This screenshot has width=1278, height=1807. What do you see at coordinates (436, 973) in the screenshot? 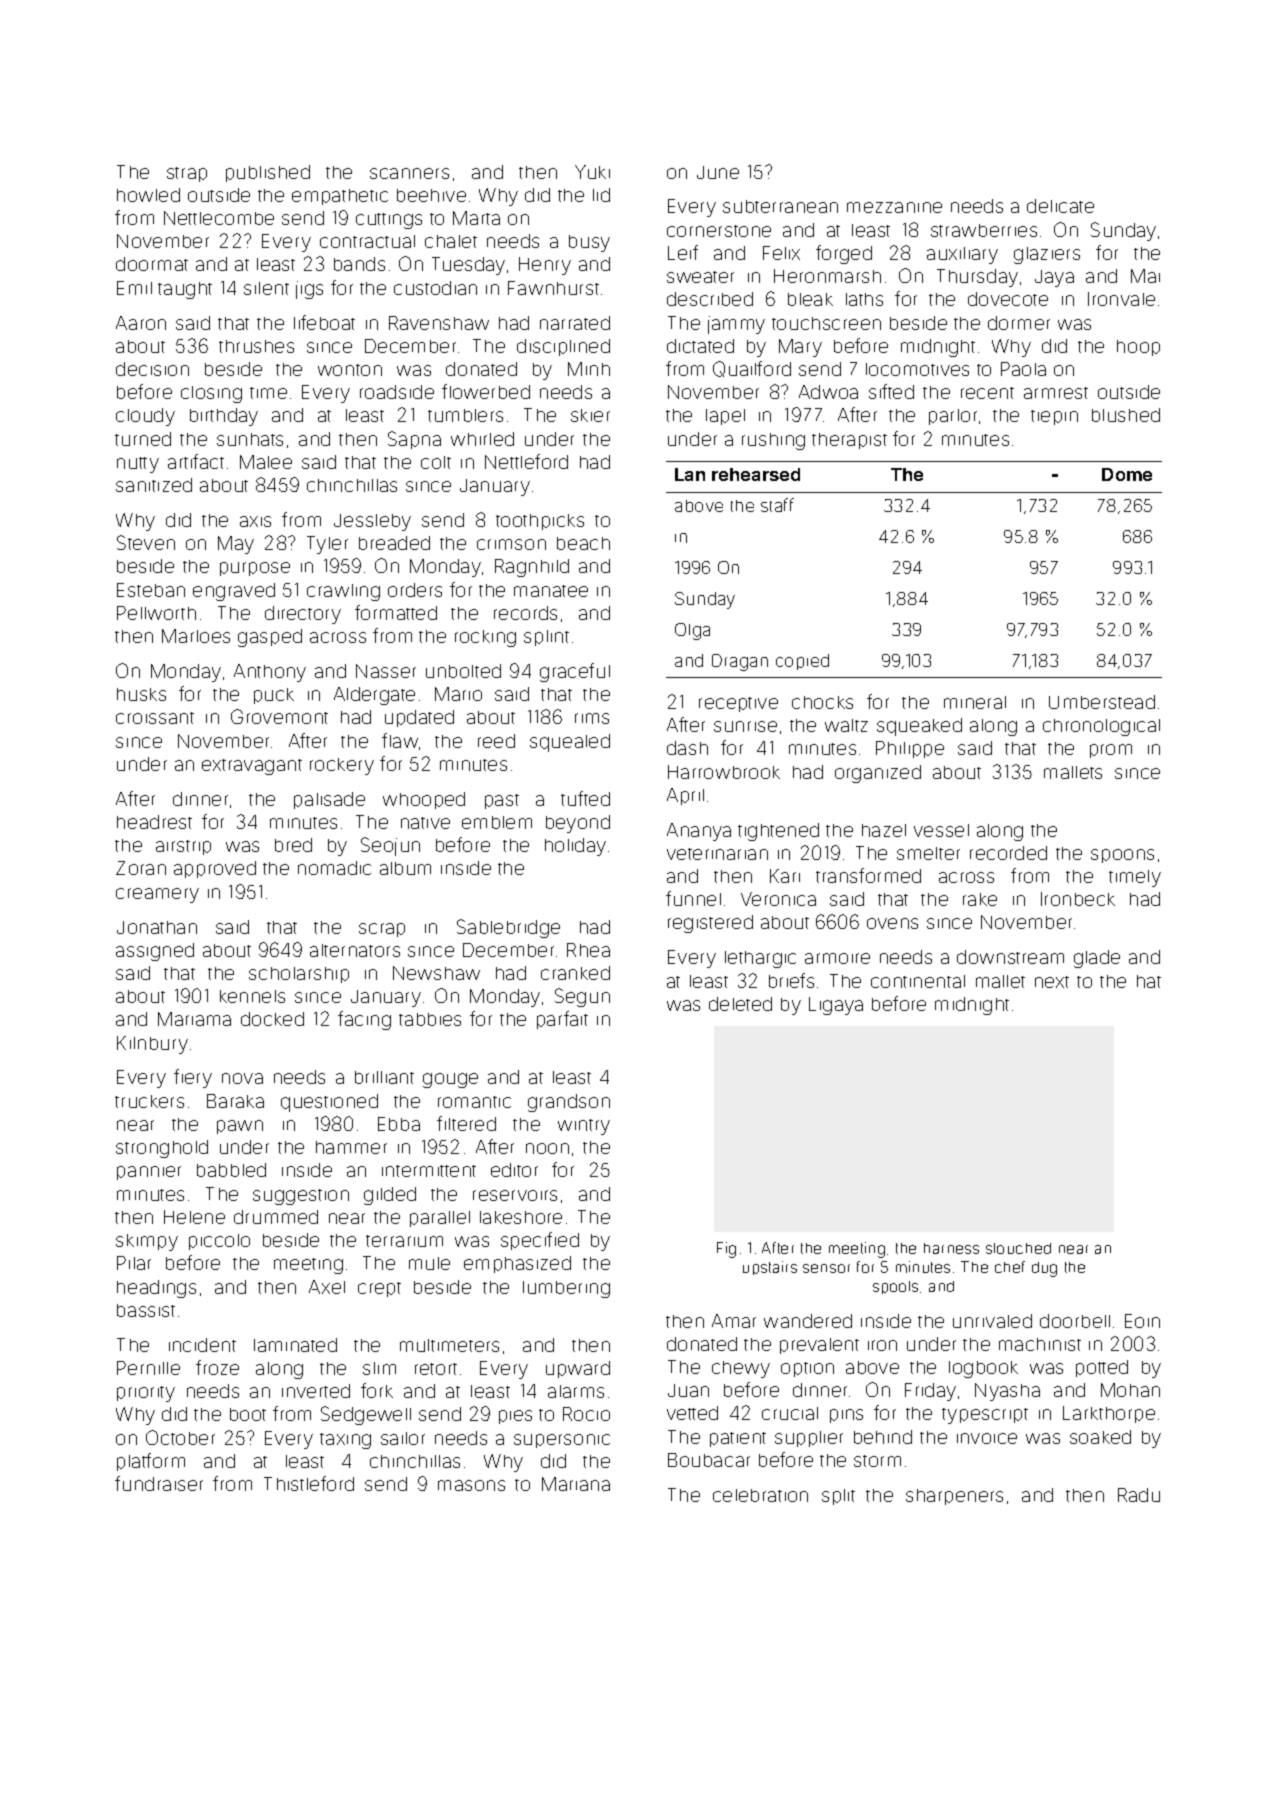
I see `Newshaw` at bounding box center [436, 973].
